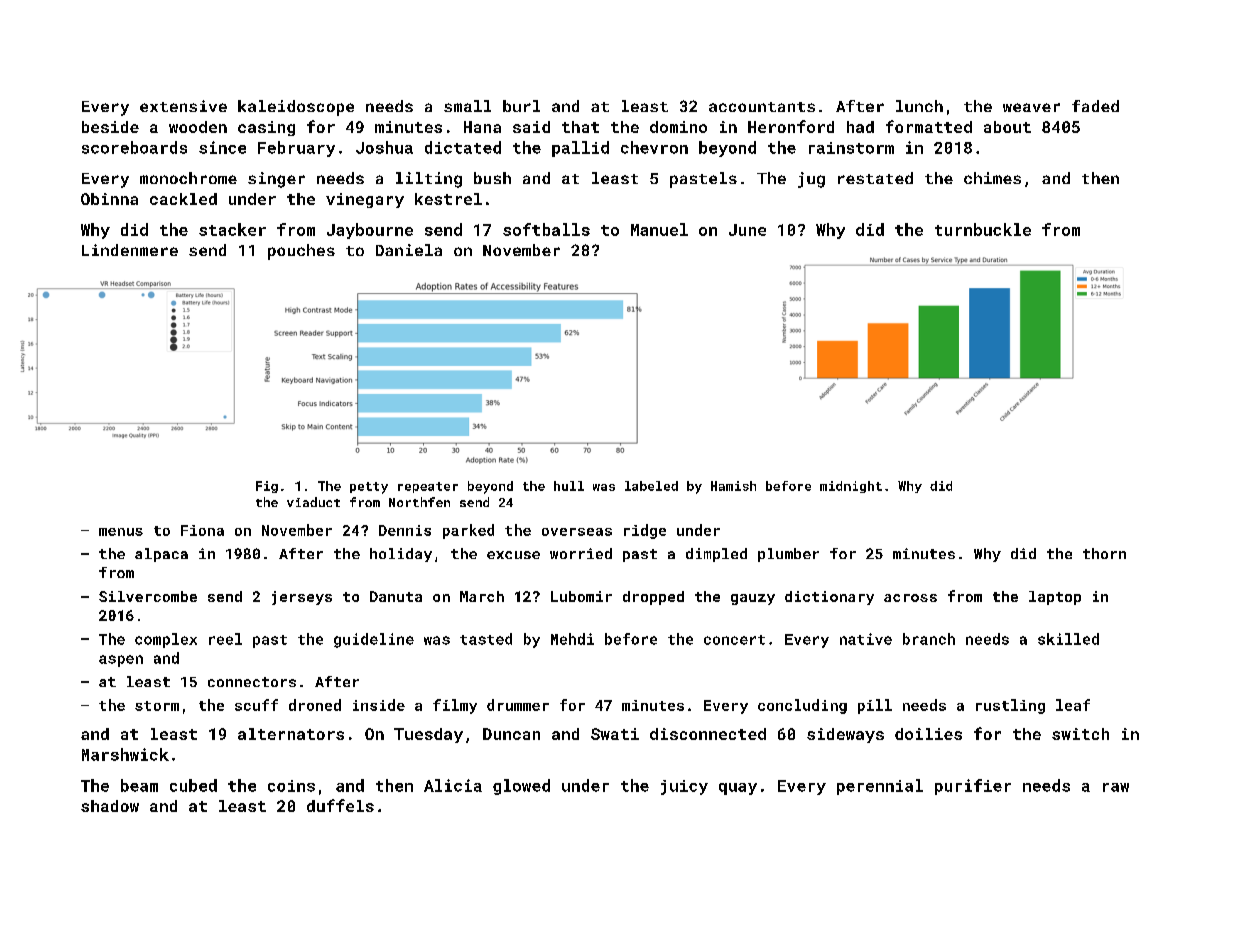 The height and width of the page is (952, 1233). I want to click on lunch, so click(919, 106).
